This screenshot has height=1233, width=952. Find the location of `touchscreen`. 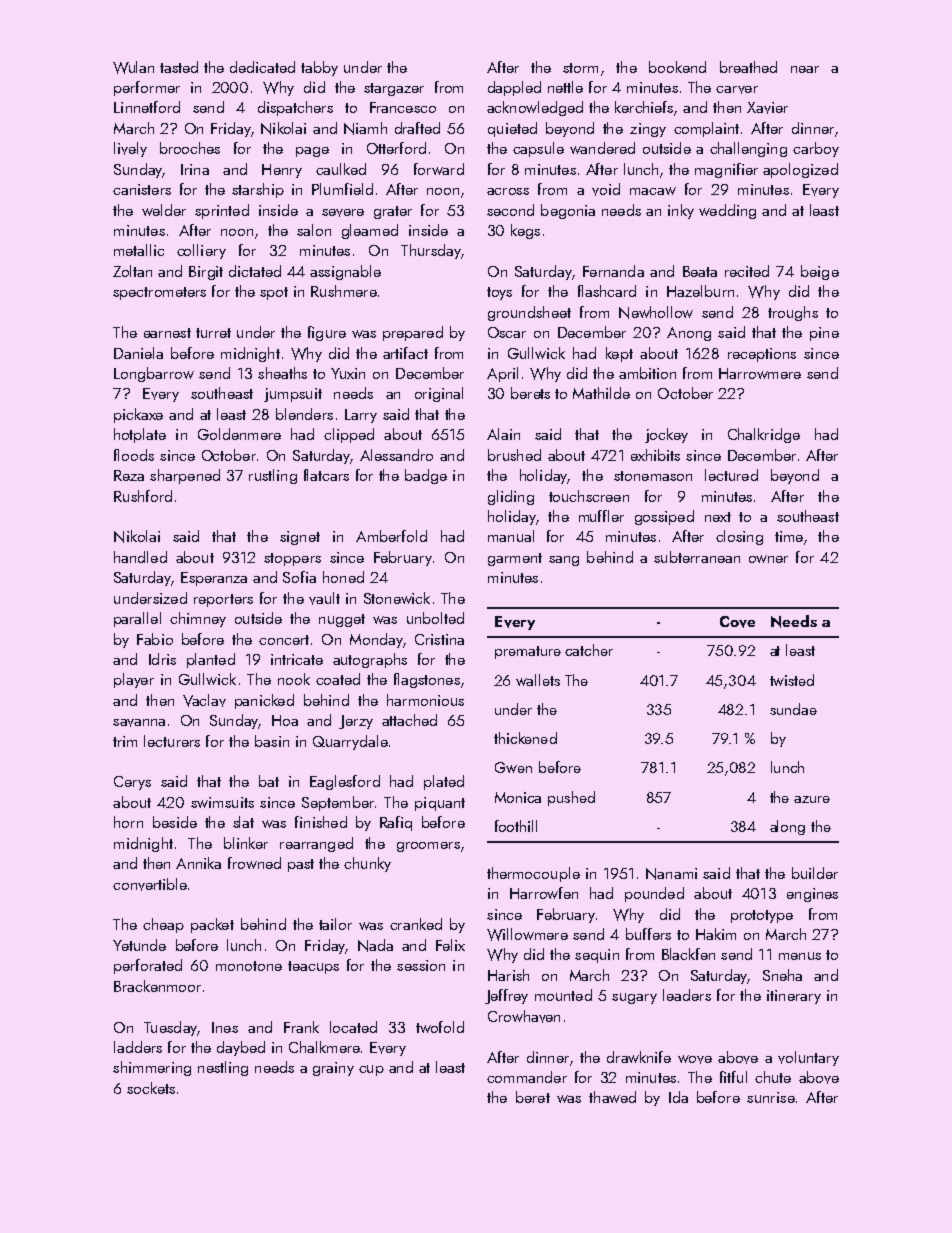

touchscreen is located at coordinates (589, 496).
